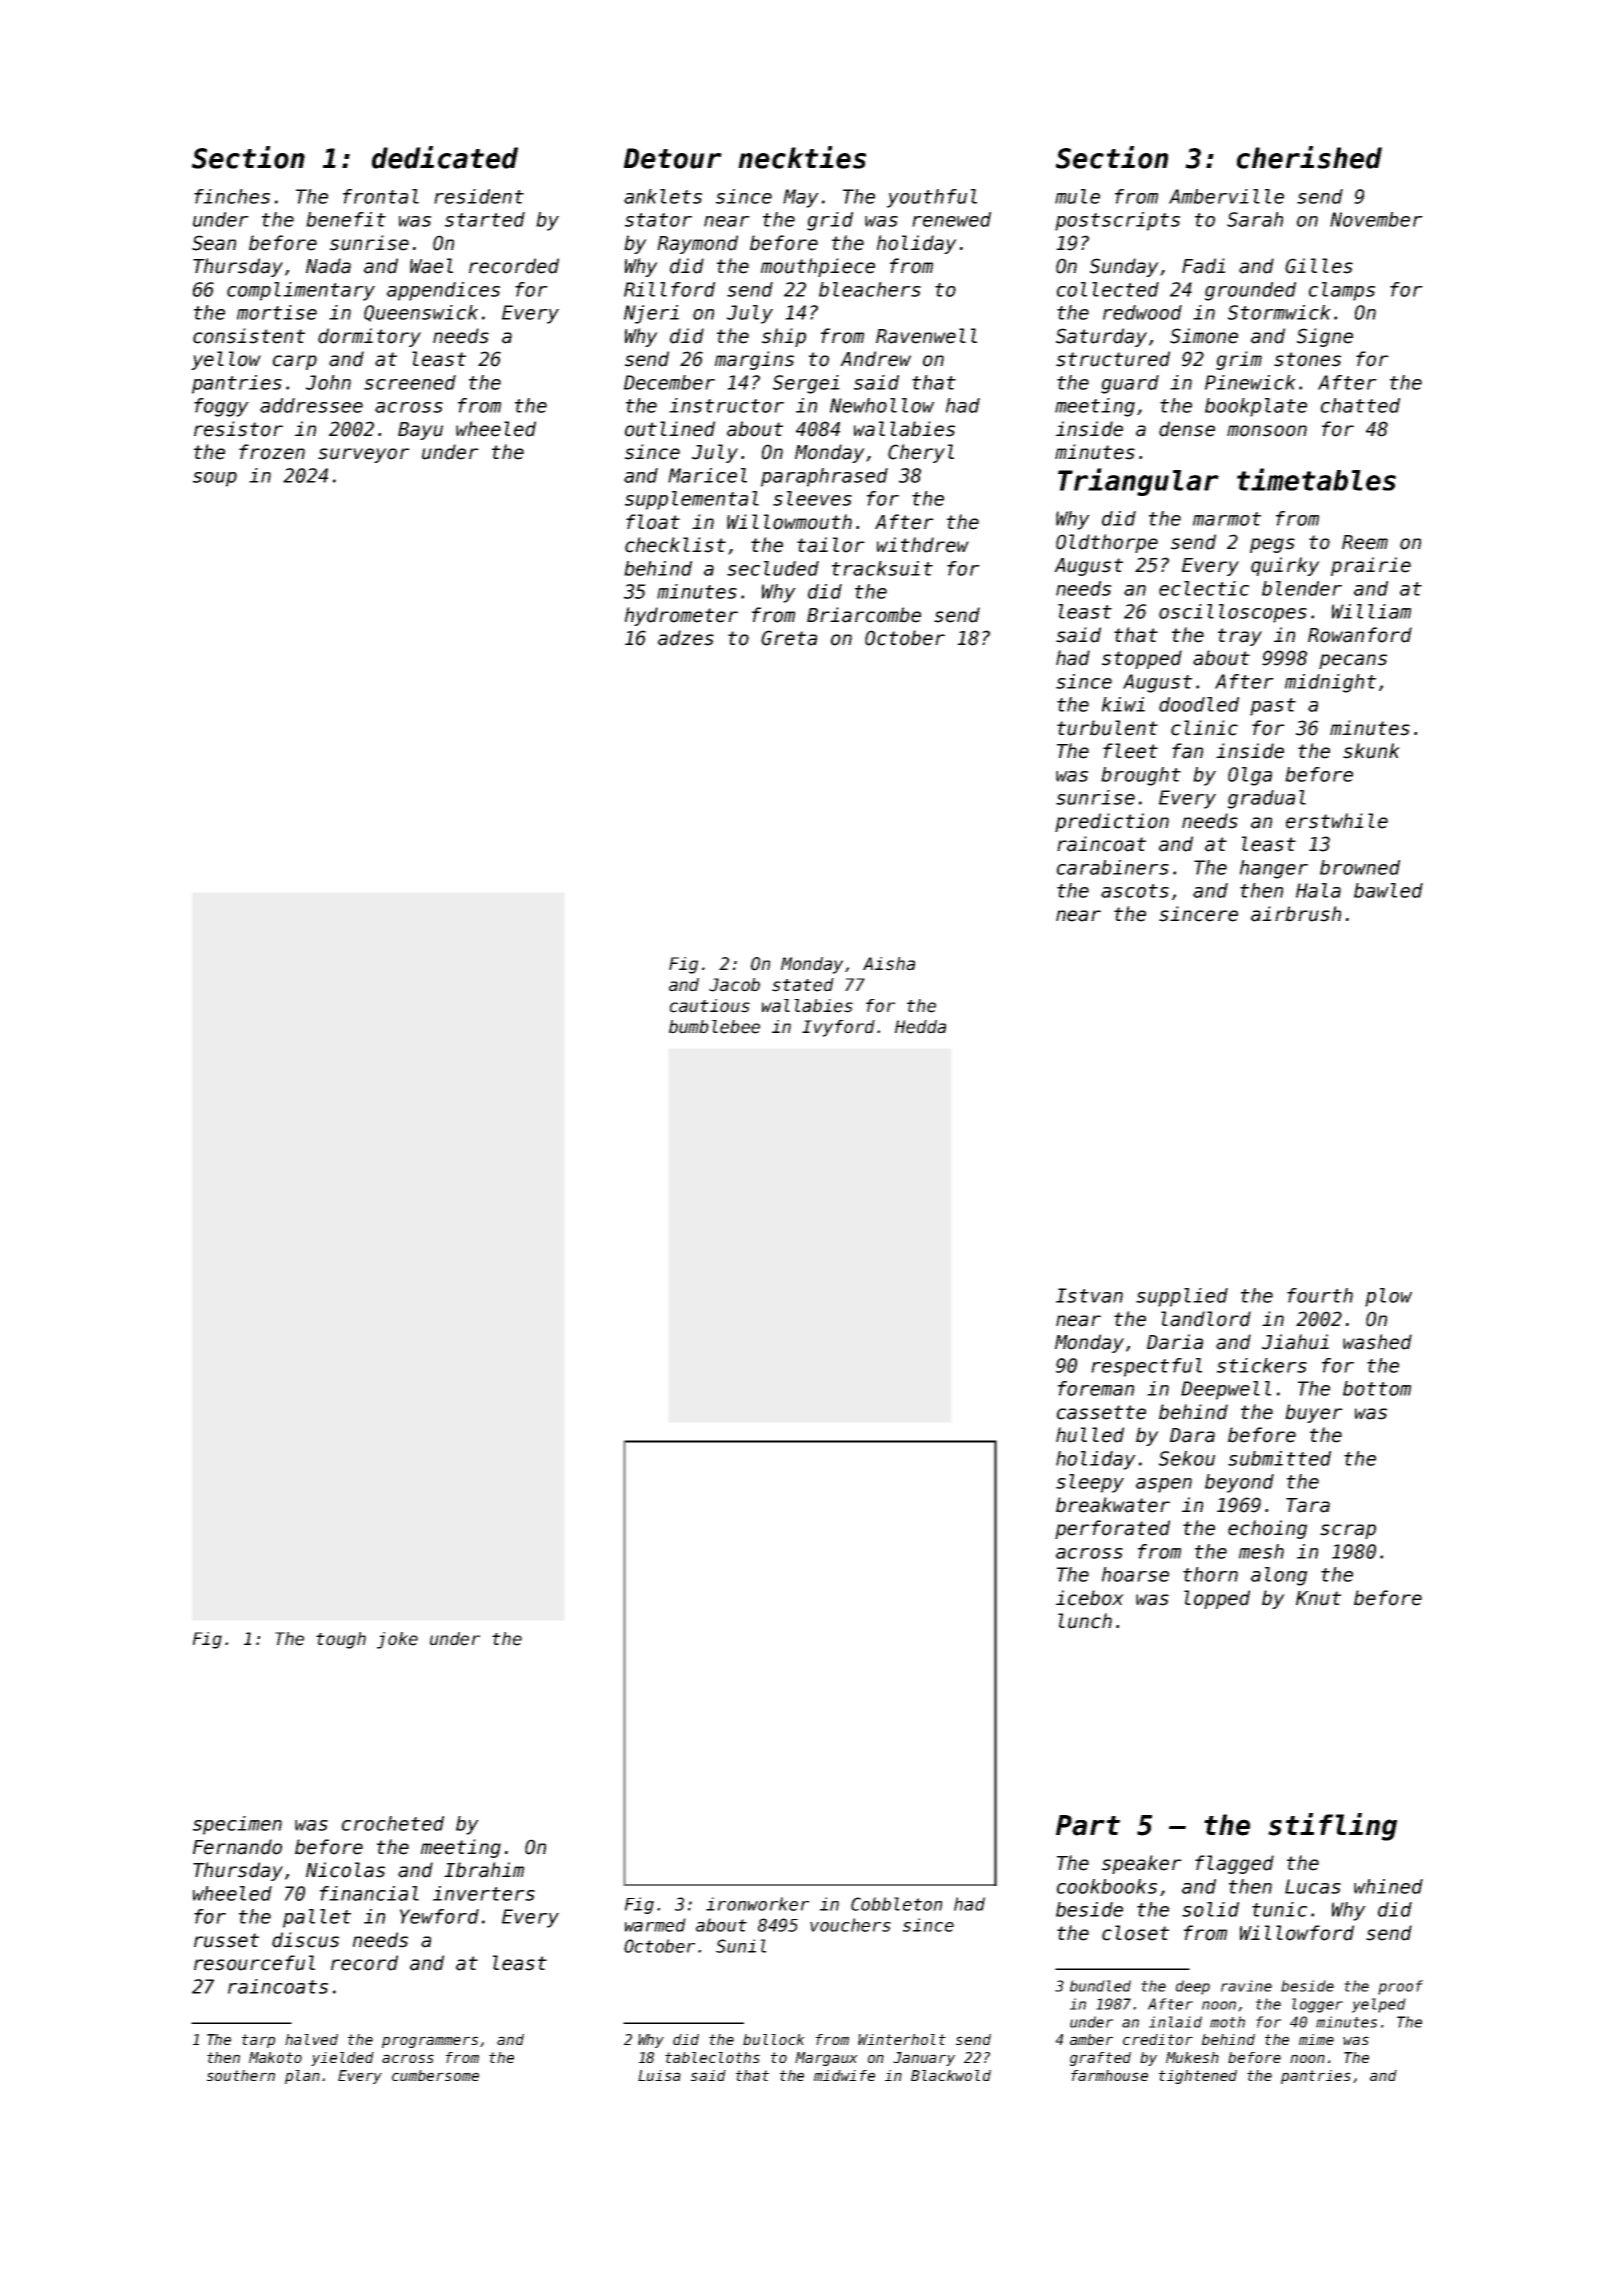 The image size is (1620, 2292). I want to click on joke, so click(397, 1640).
